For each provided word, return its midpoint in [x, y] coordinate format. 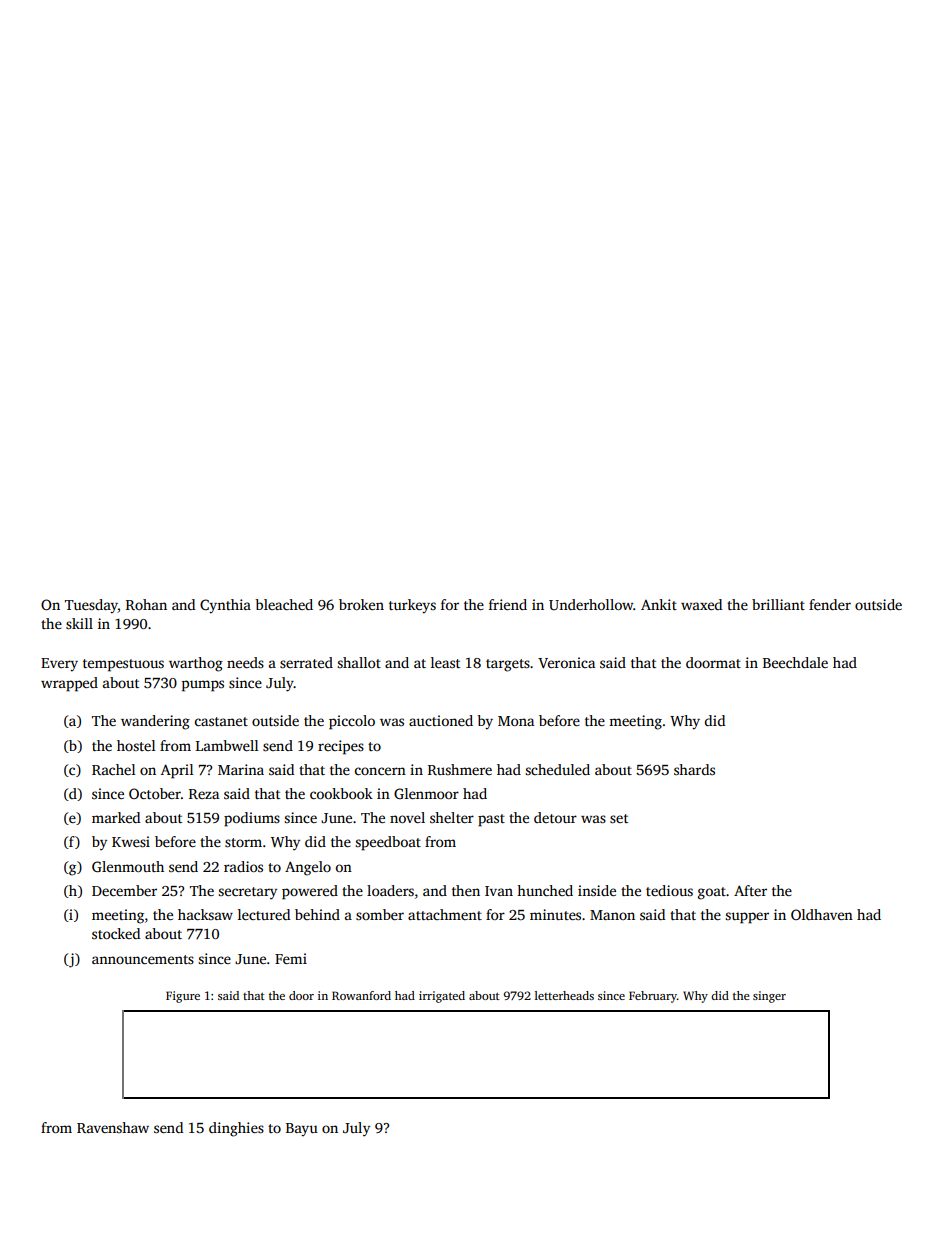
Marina [241, 769]
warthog [196, 664]
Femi [291, 958]
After [750, 890]
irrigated [442, 997]
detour [555, 817]
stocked [116, 933]
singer [769, 997]
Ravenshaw [113, 1127]
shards [694, 769]
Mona [516, 721]
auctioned [441, 720]
